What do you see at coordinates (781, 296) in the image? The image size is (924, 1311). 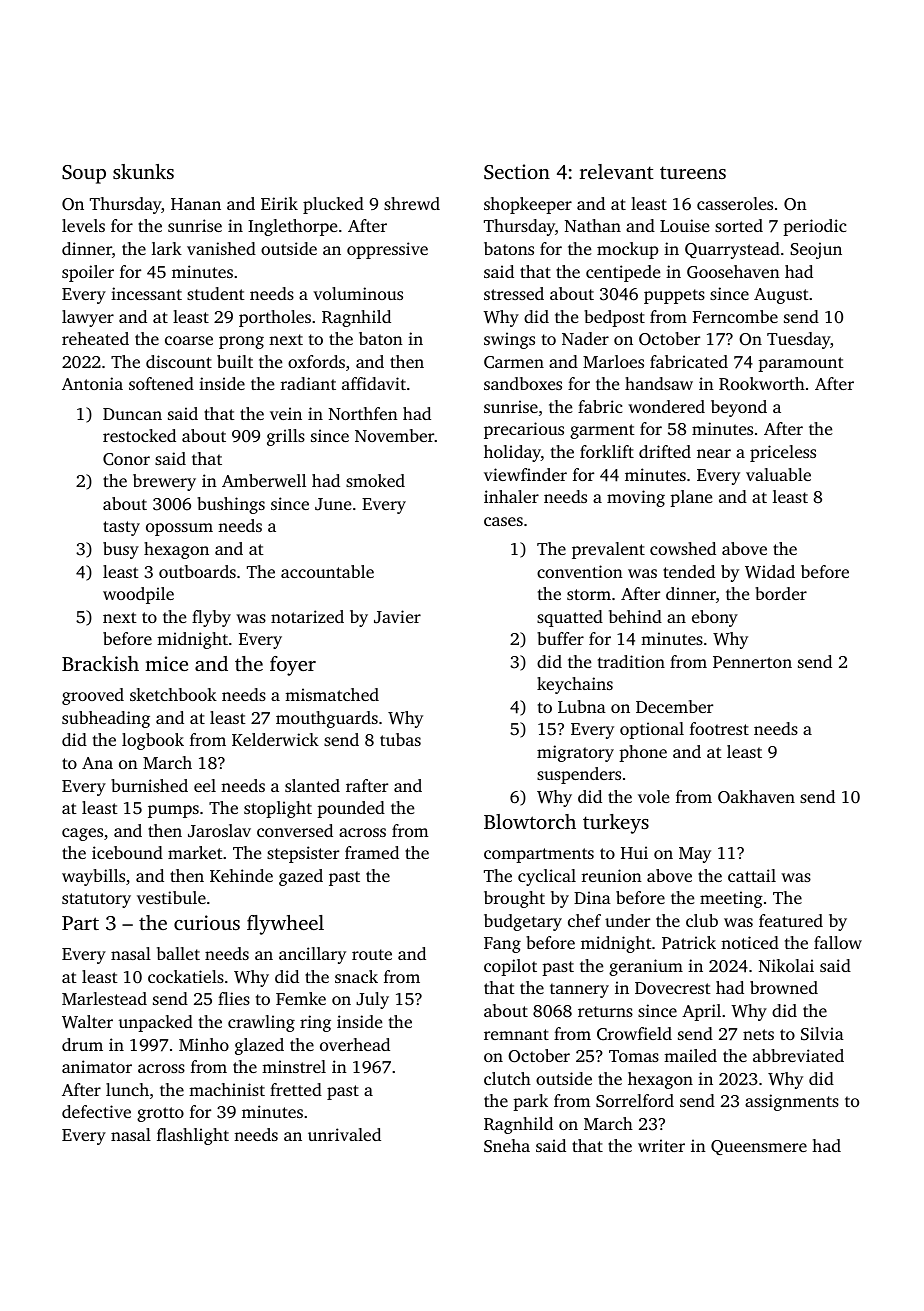 I see `August` at bounding box center [781, 296].
